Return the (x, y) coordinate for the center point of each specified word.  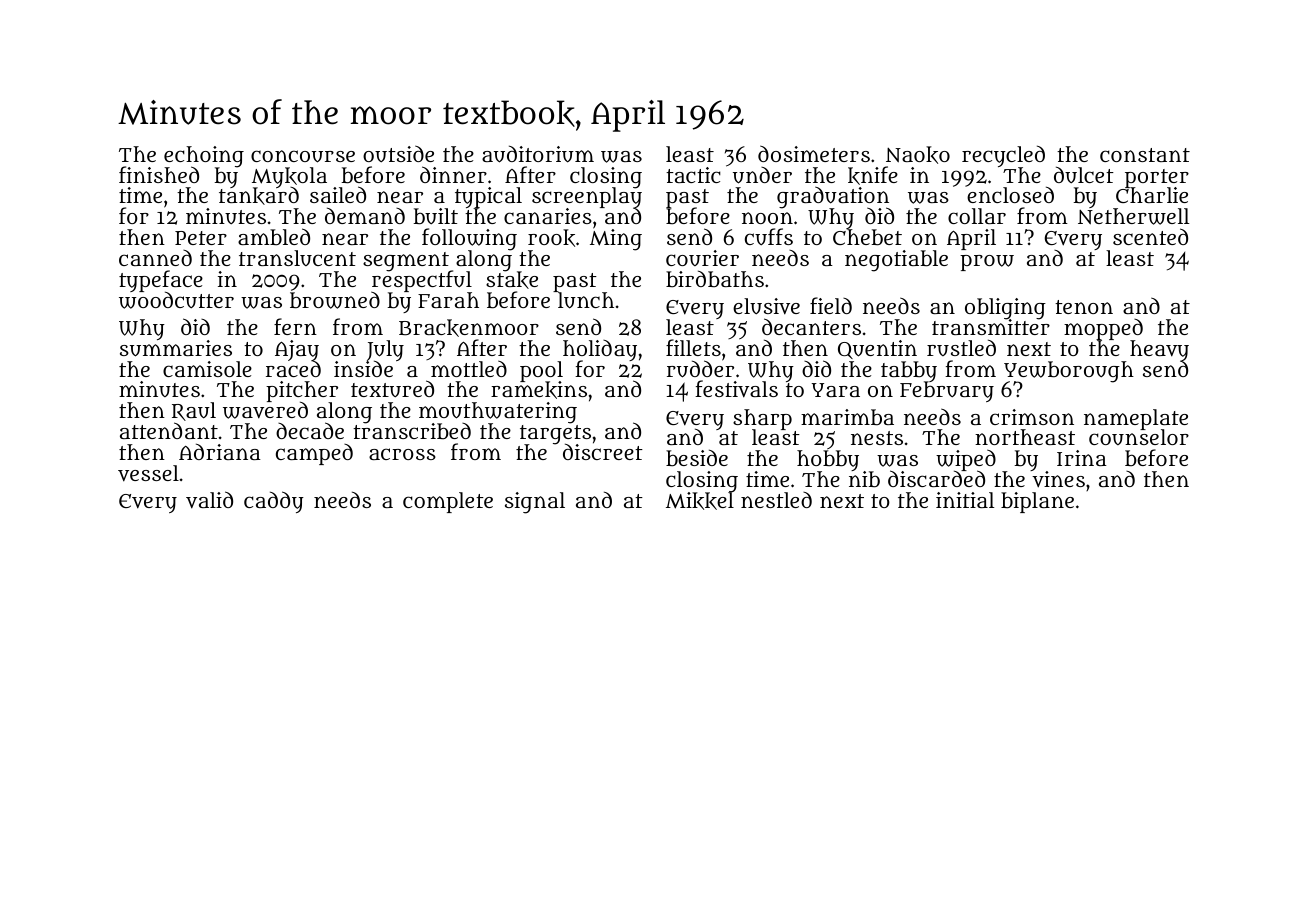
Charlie (1152, 195)
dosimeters (814, 153)
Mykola (289, 177)
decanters (811, 326)
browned (335, 300)
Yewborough (1069, 371)
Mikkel (700, 501)
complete (448, 502)
